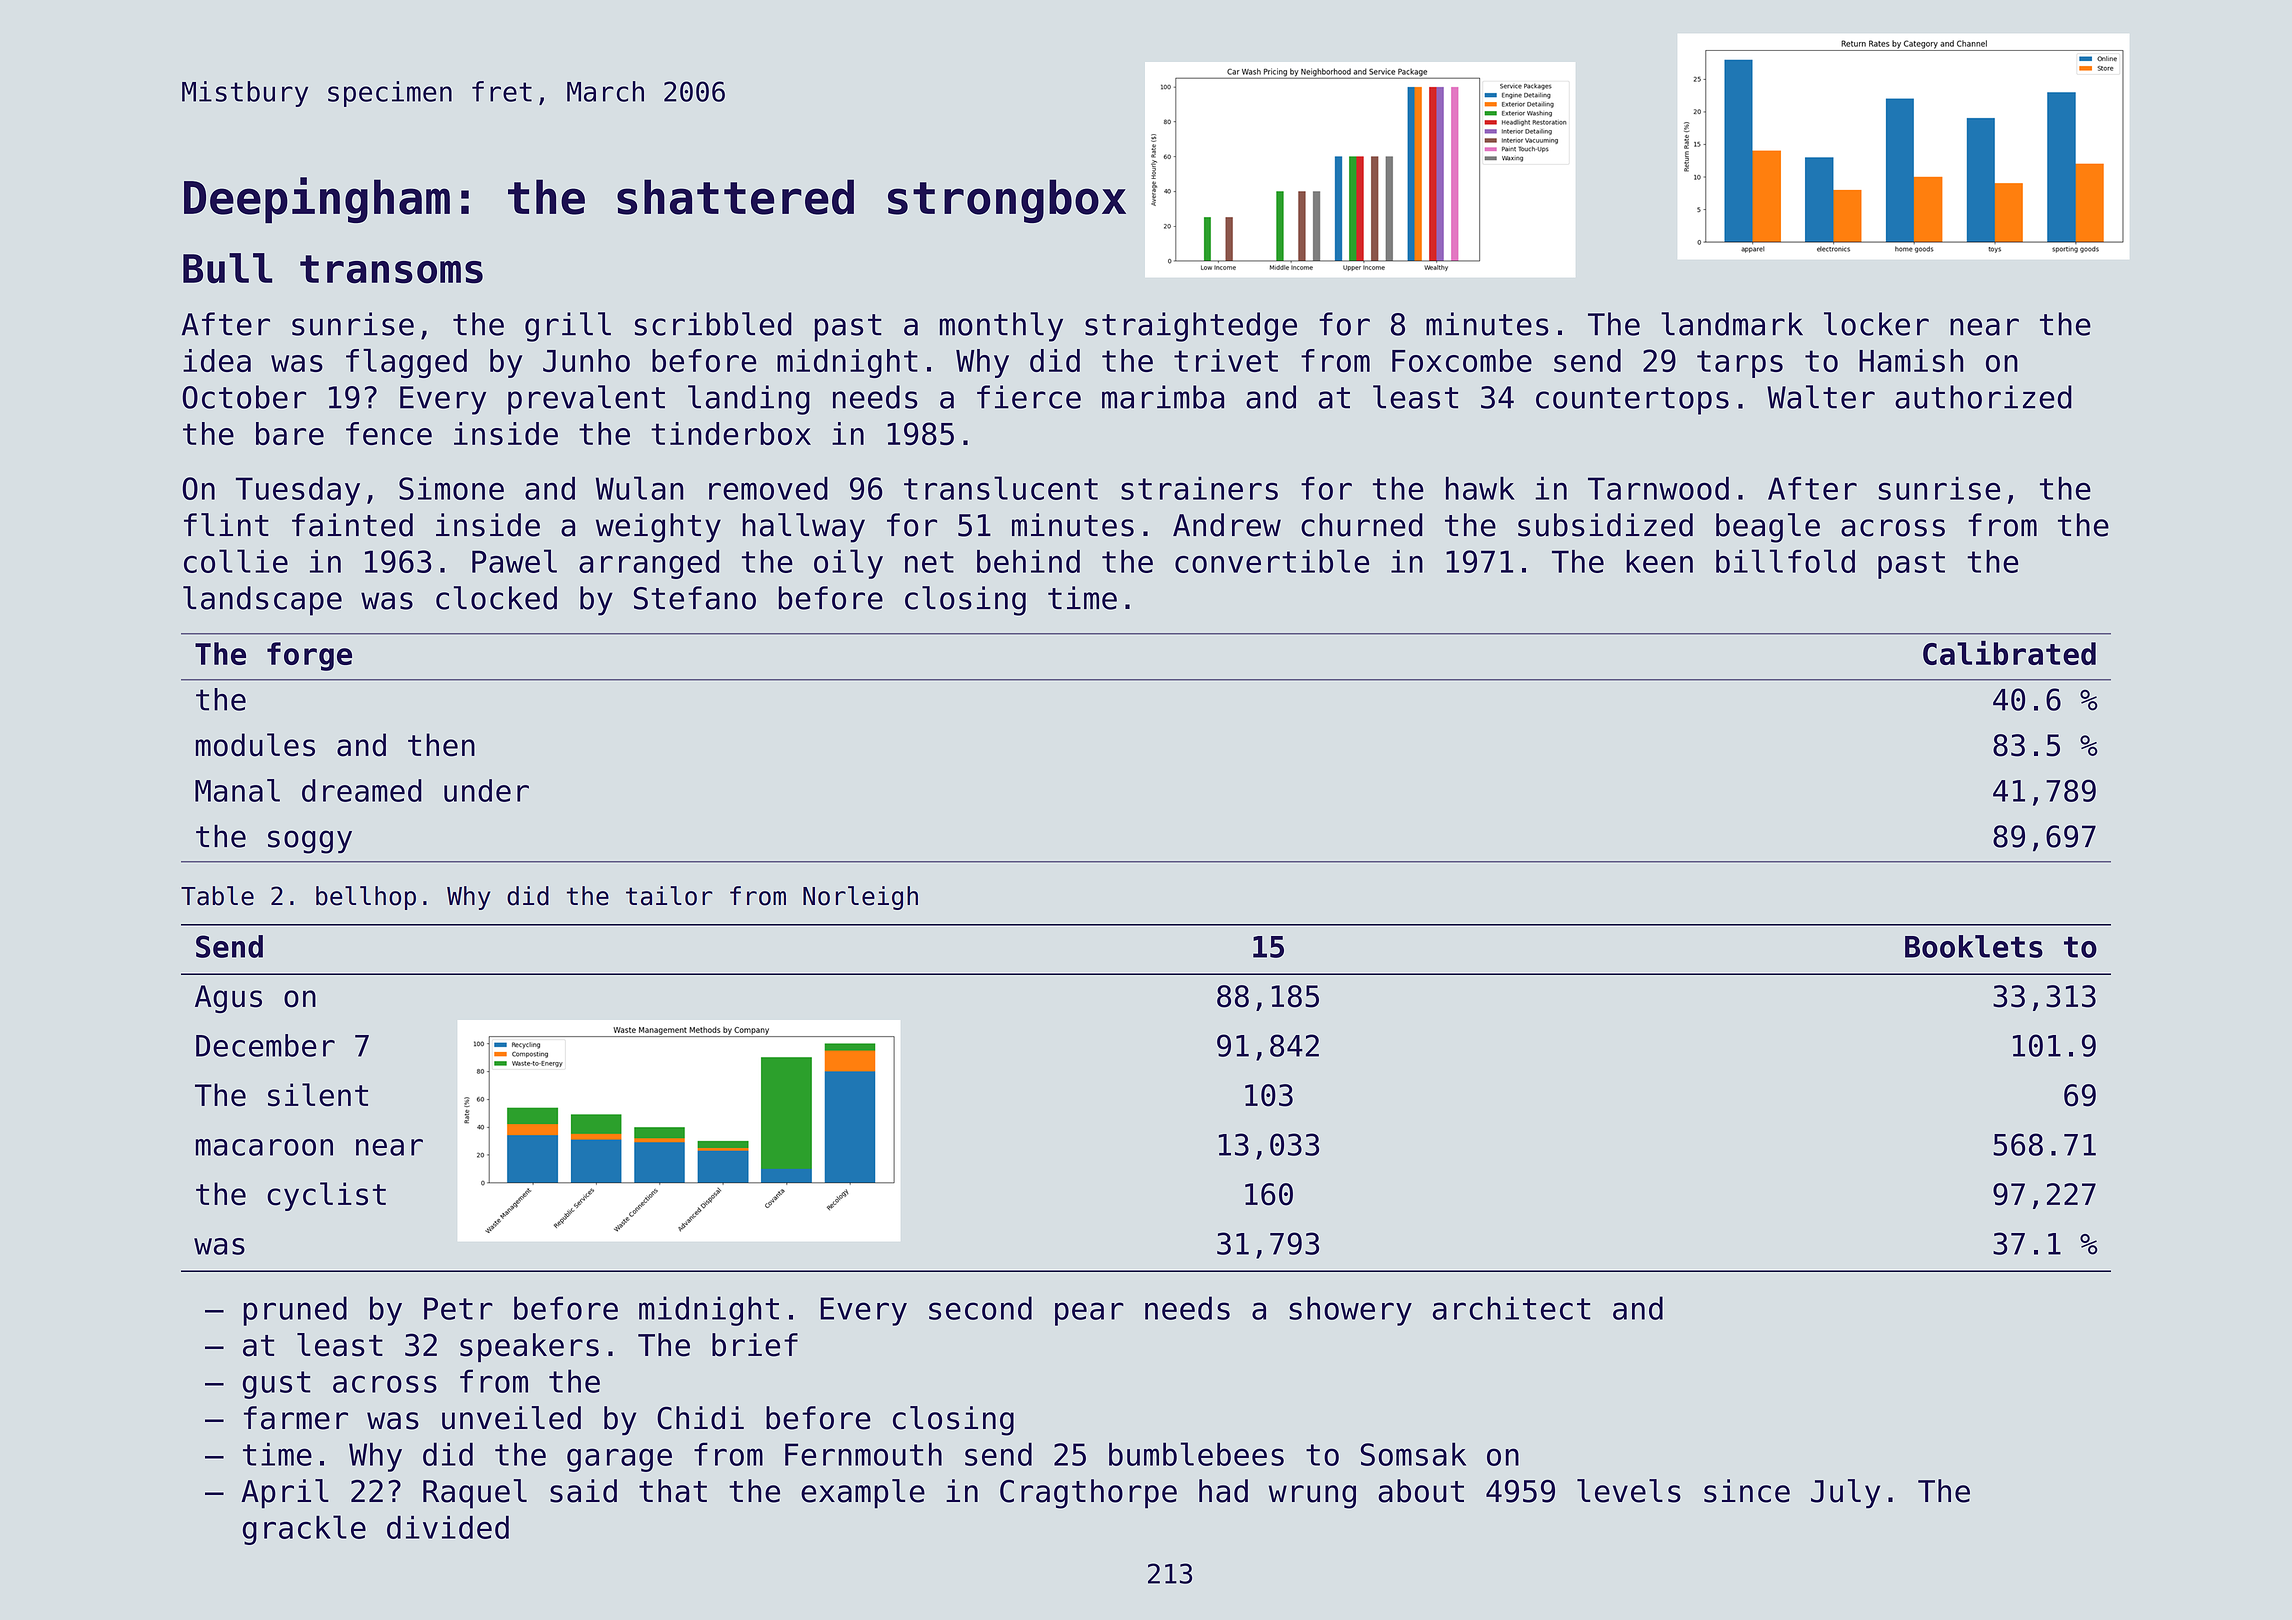 The width and height of the screenshot is (2292, 1620). I want to click on countertops, so click(1632, 401).
